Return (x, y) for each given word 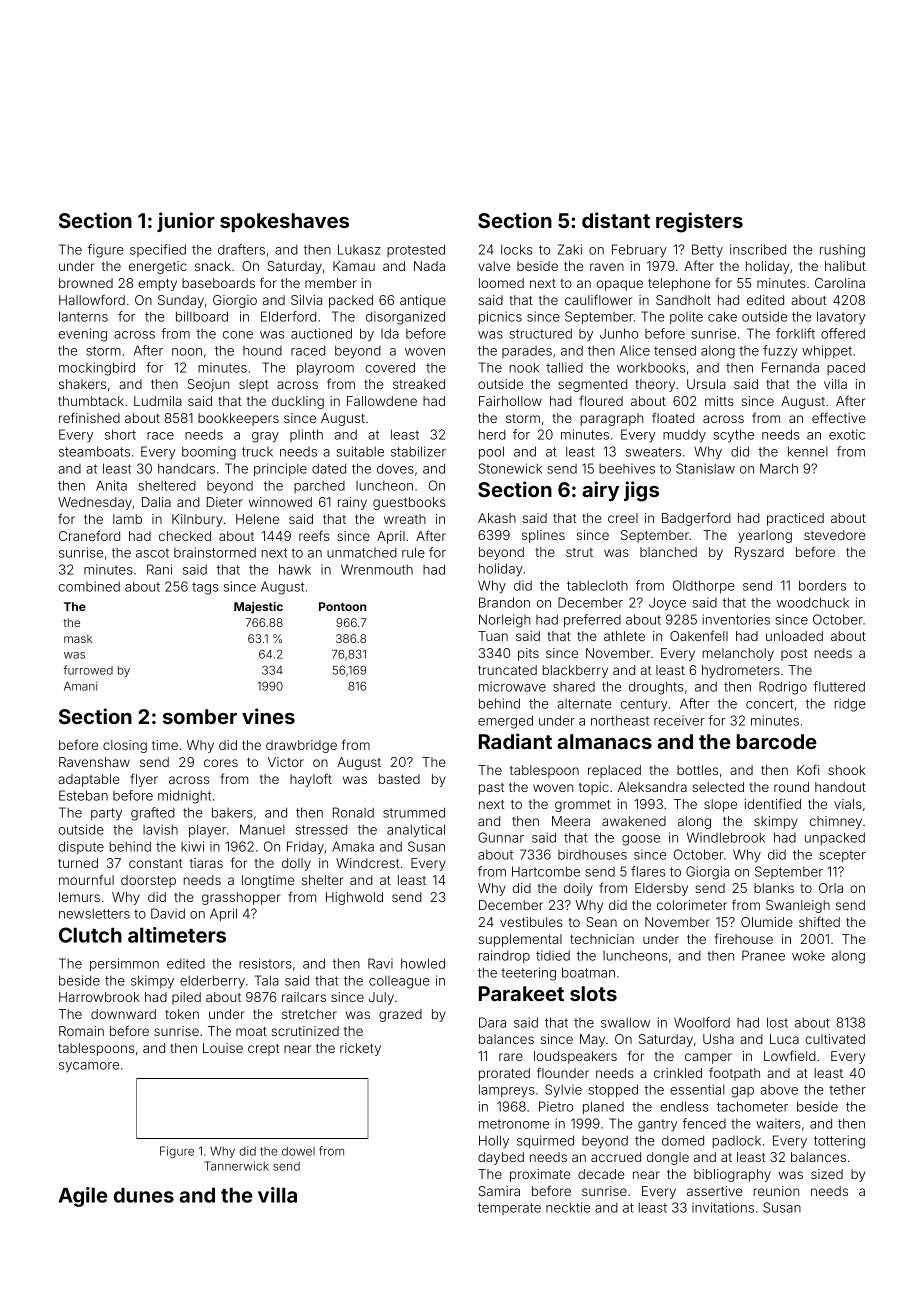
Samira (499, 1191)
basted (399, 779)
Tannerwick (236, 1166)
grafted (153, 814)
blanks (774, 888)
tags (205, 588)
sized (827, 1174)
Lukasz (359, 249)
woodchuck (813, 602)
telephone (679, 284)
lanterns (83, 316)
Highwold (354, 898)
